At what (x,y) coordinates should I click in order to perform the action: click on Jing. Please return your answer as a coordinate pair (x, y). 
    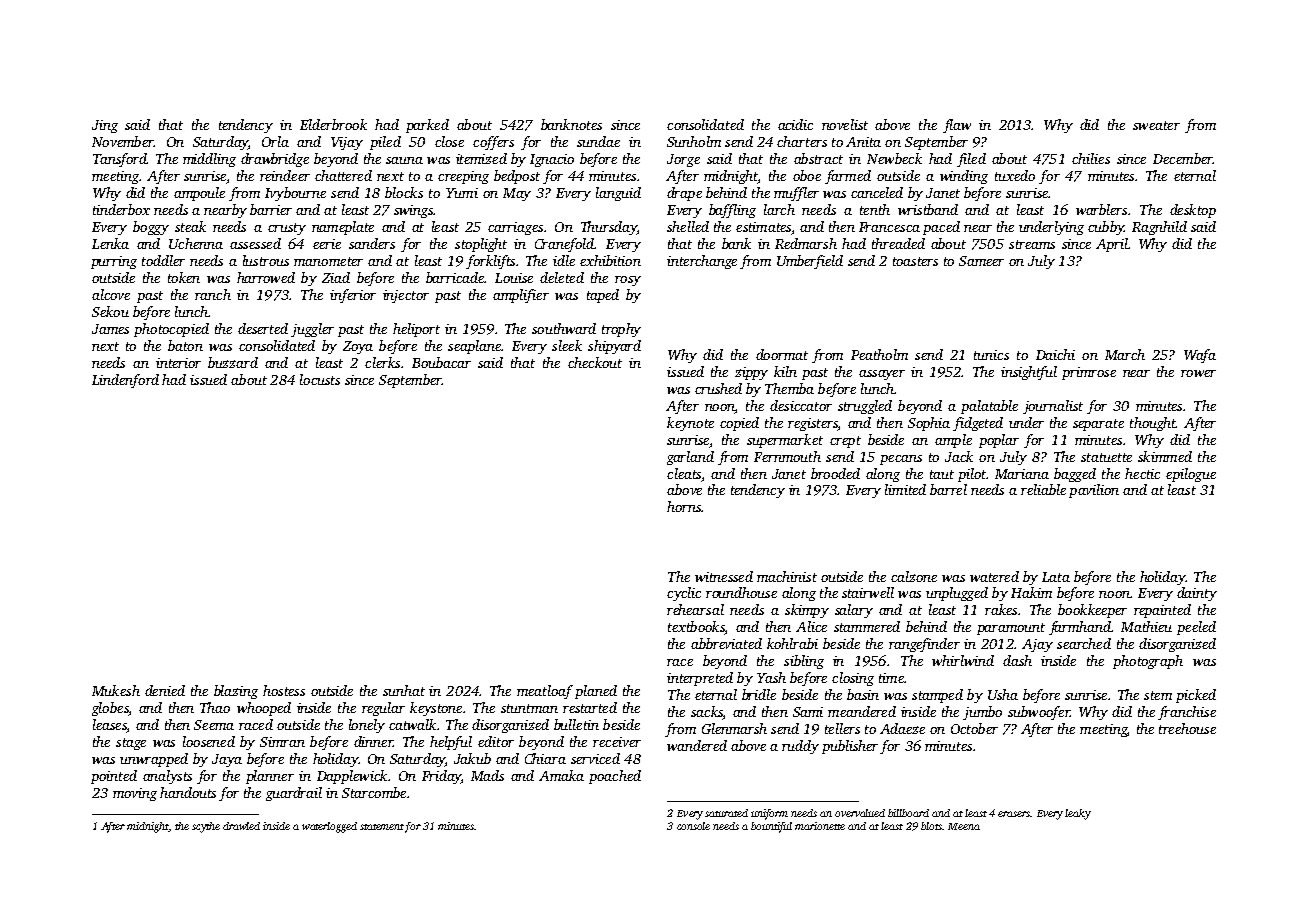
    Looking at the image, I should click on (105, 126).
